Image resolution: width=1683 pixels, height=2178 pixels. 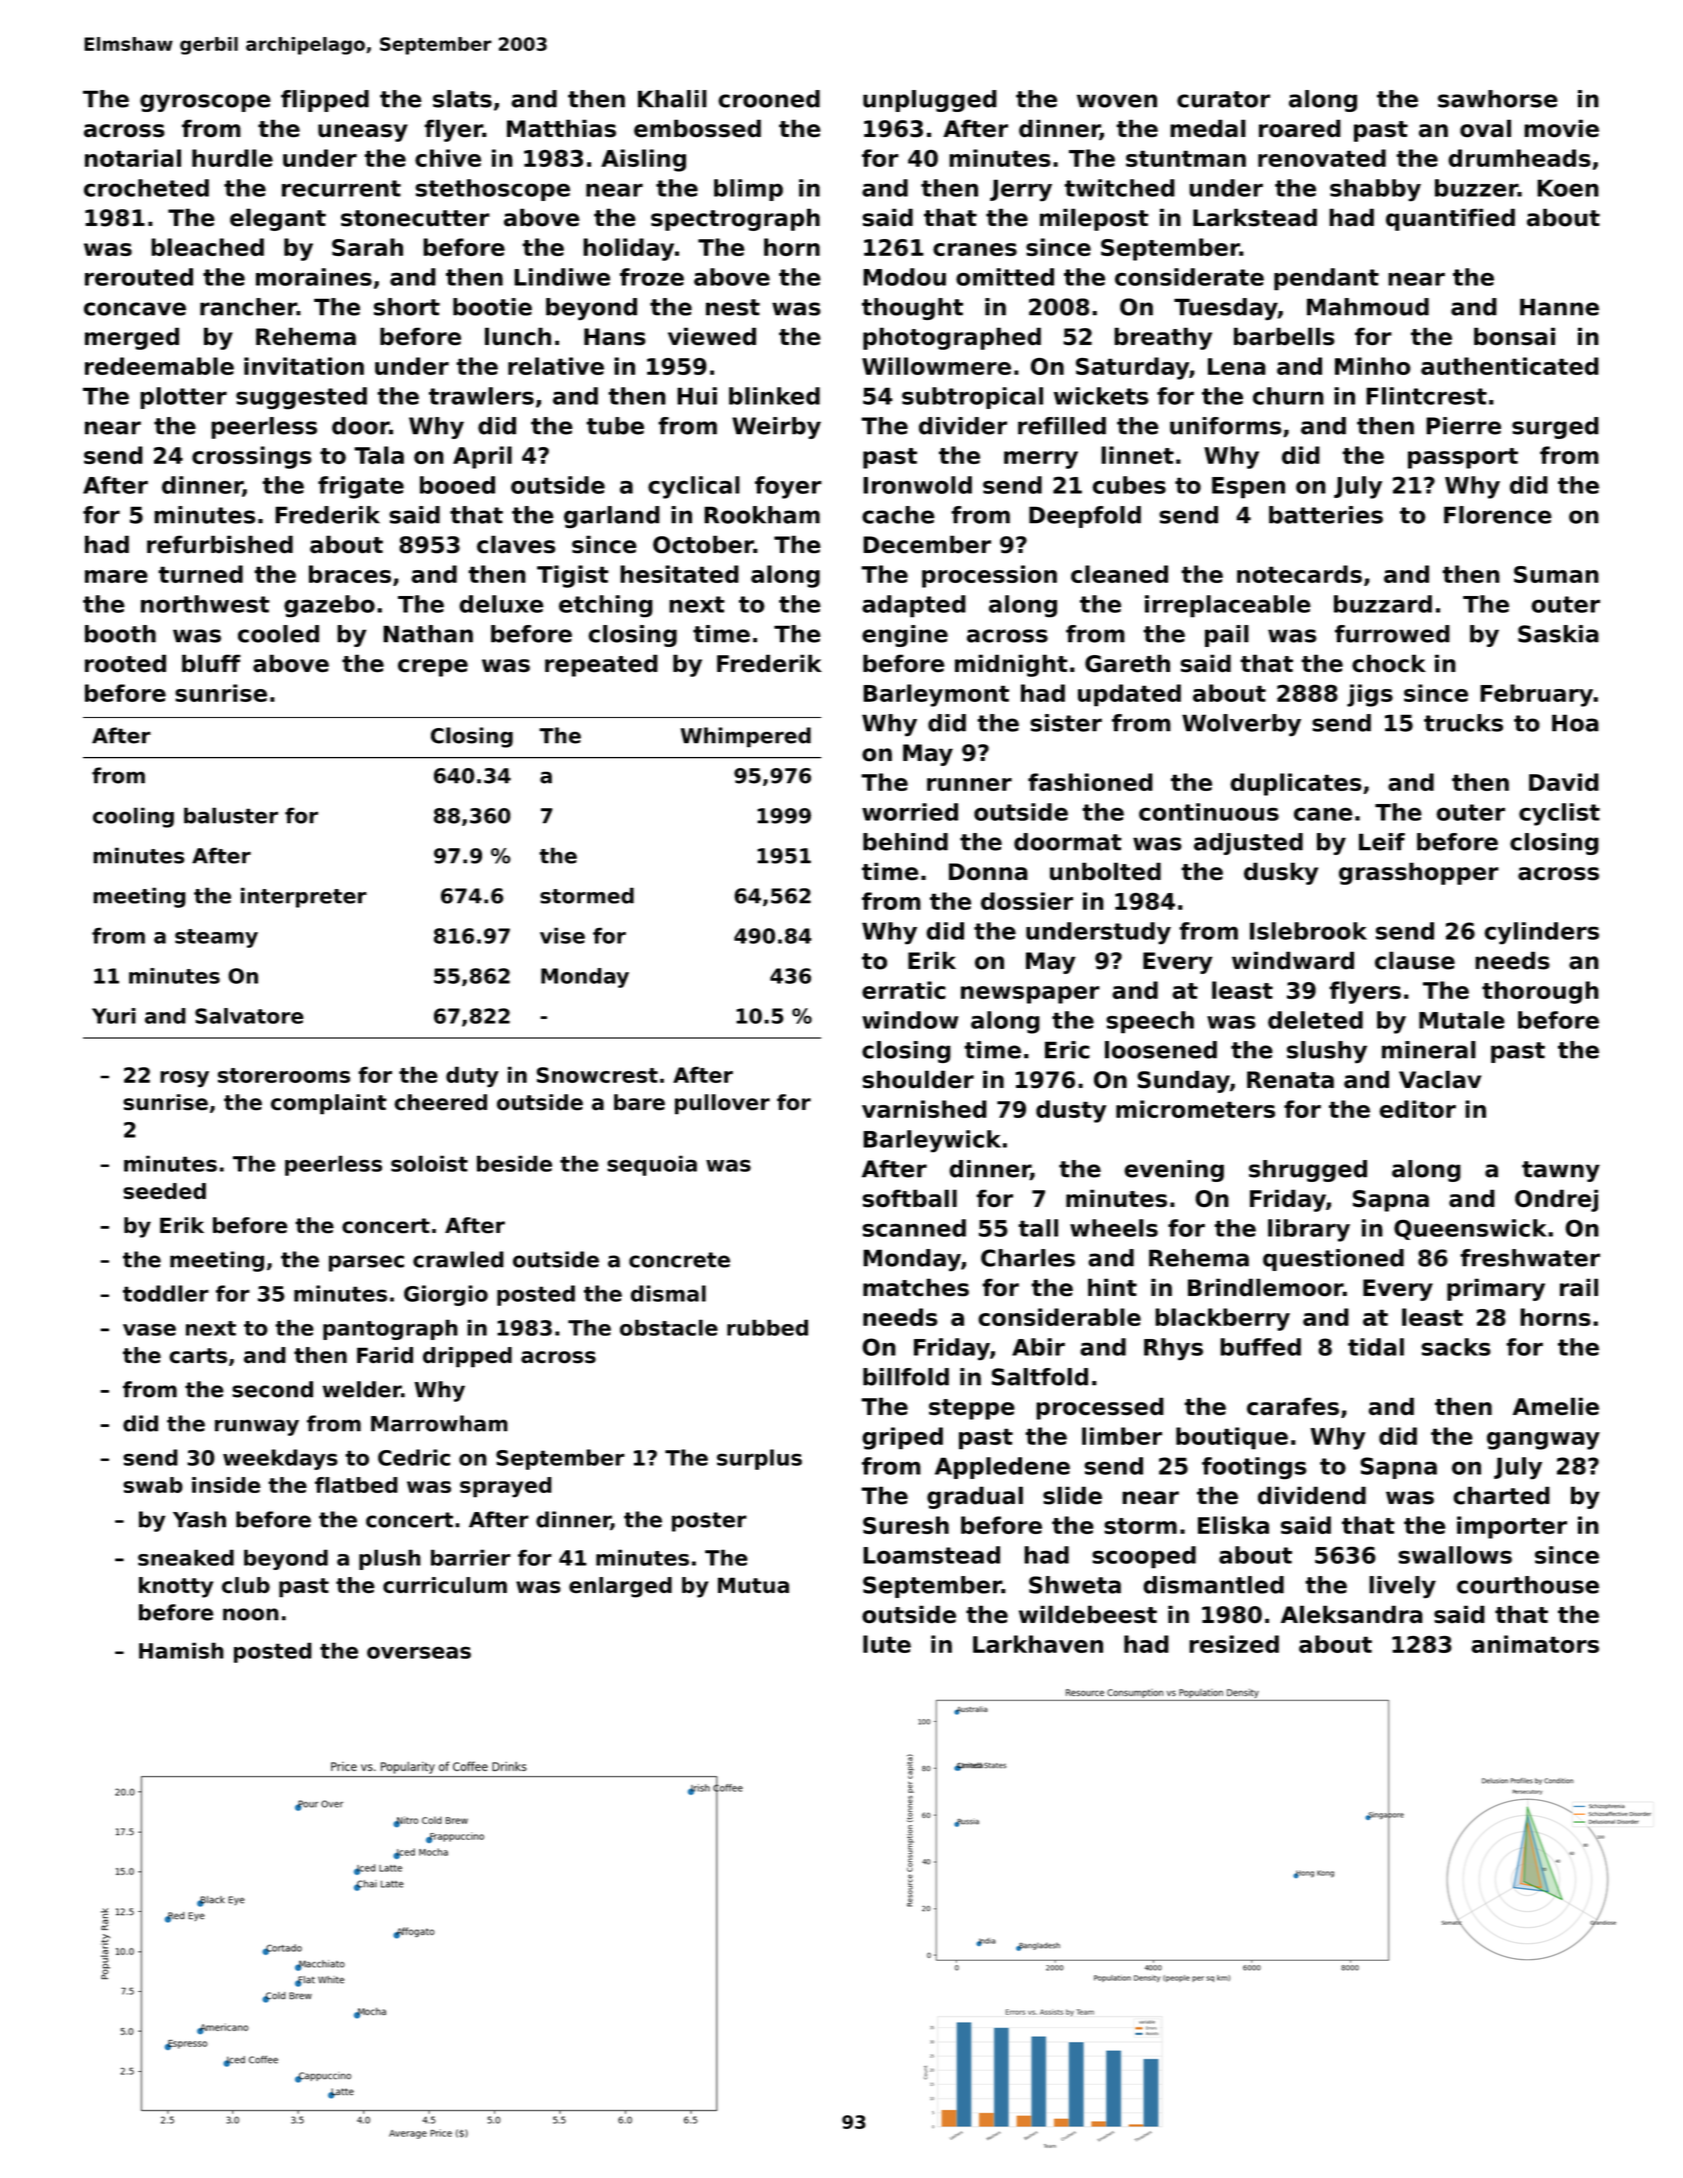 What do you see at coordinates (615, 426) in the screenshot?
I see `tube` at bounding box center [615, 426].
